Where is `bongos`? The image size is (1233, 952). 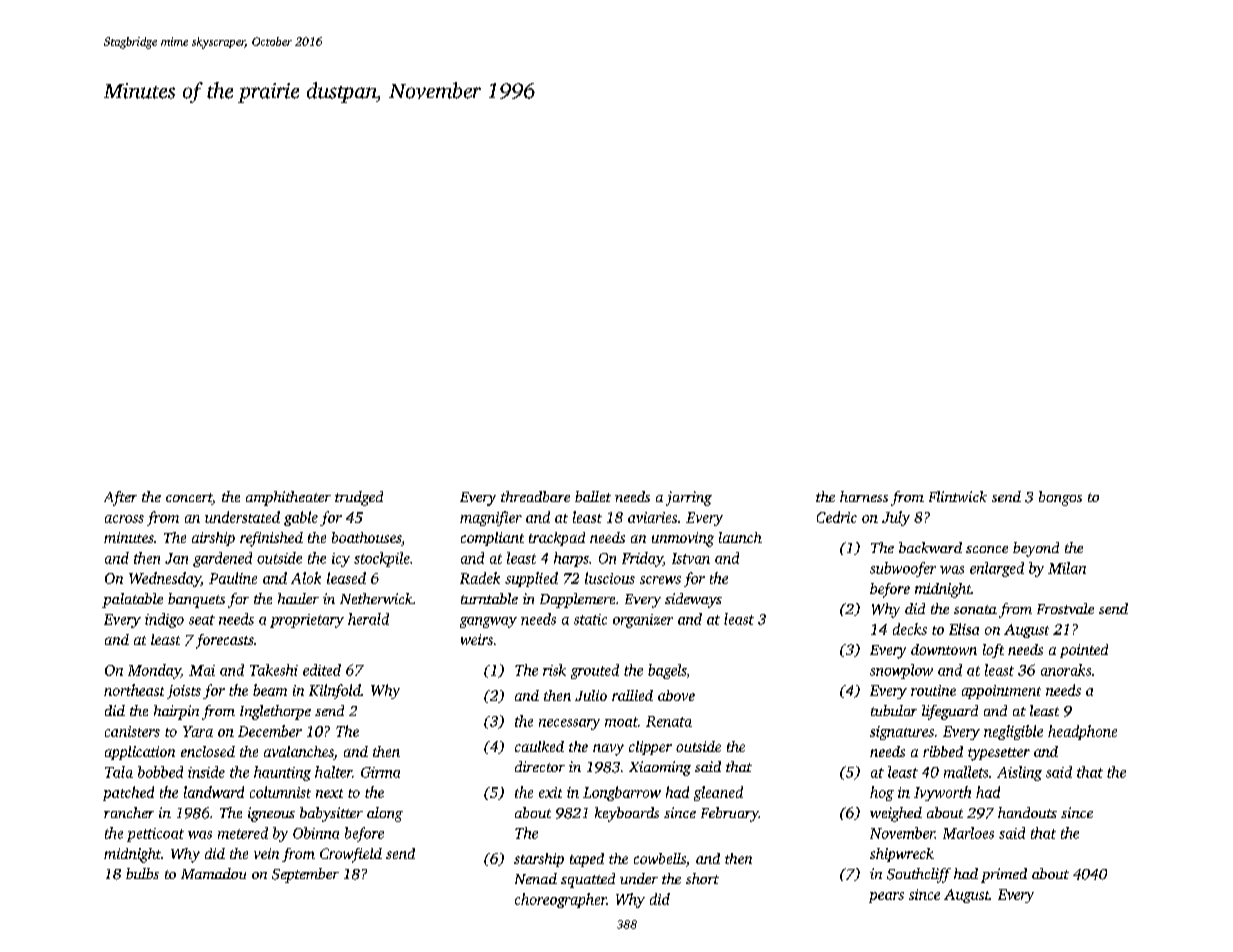 bongos is located at coordinates (1060, 498).
